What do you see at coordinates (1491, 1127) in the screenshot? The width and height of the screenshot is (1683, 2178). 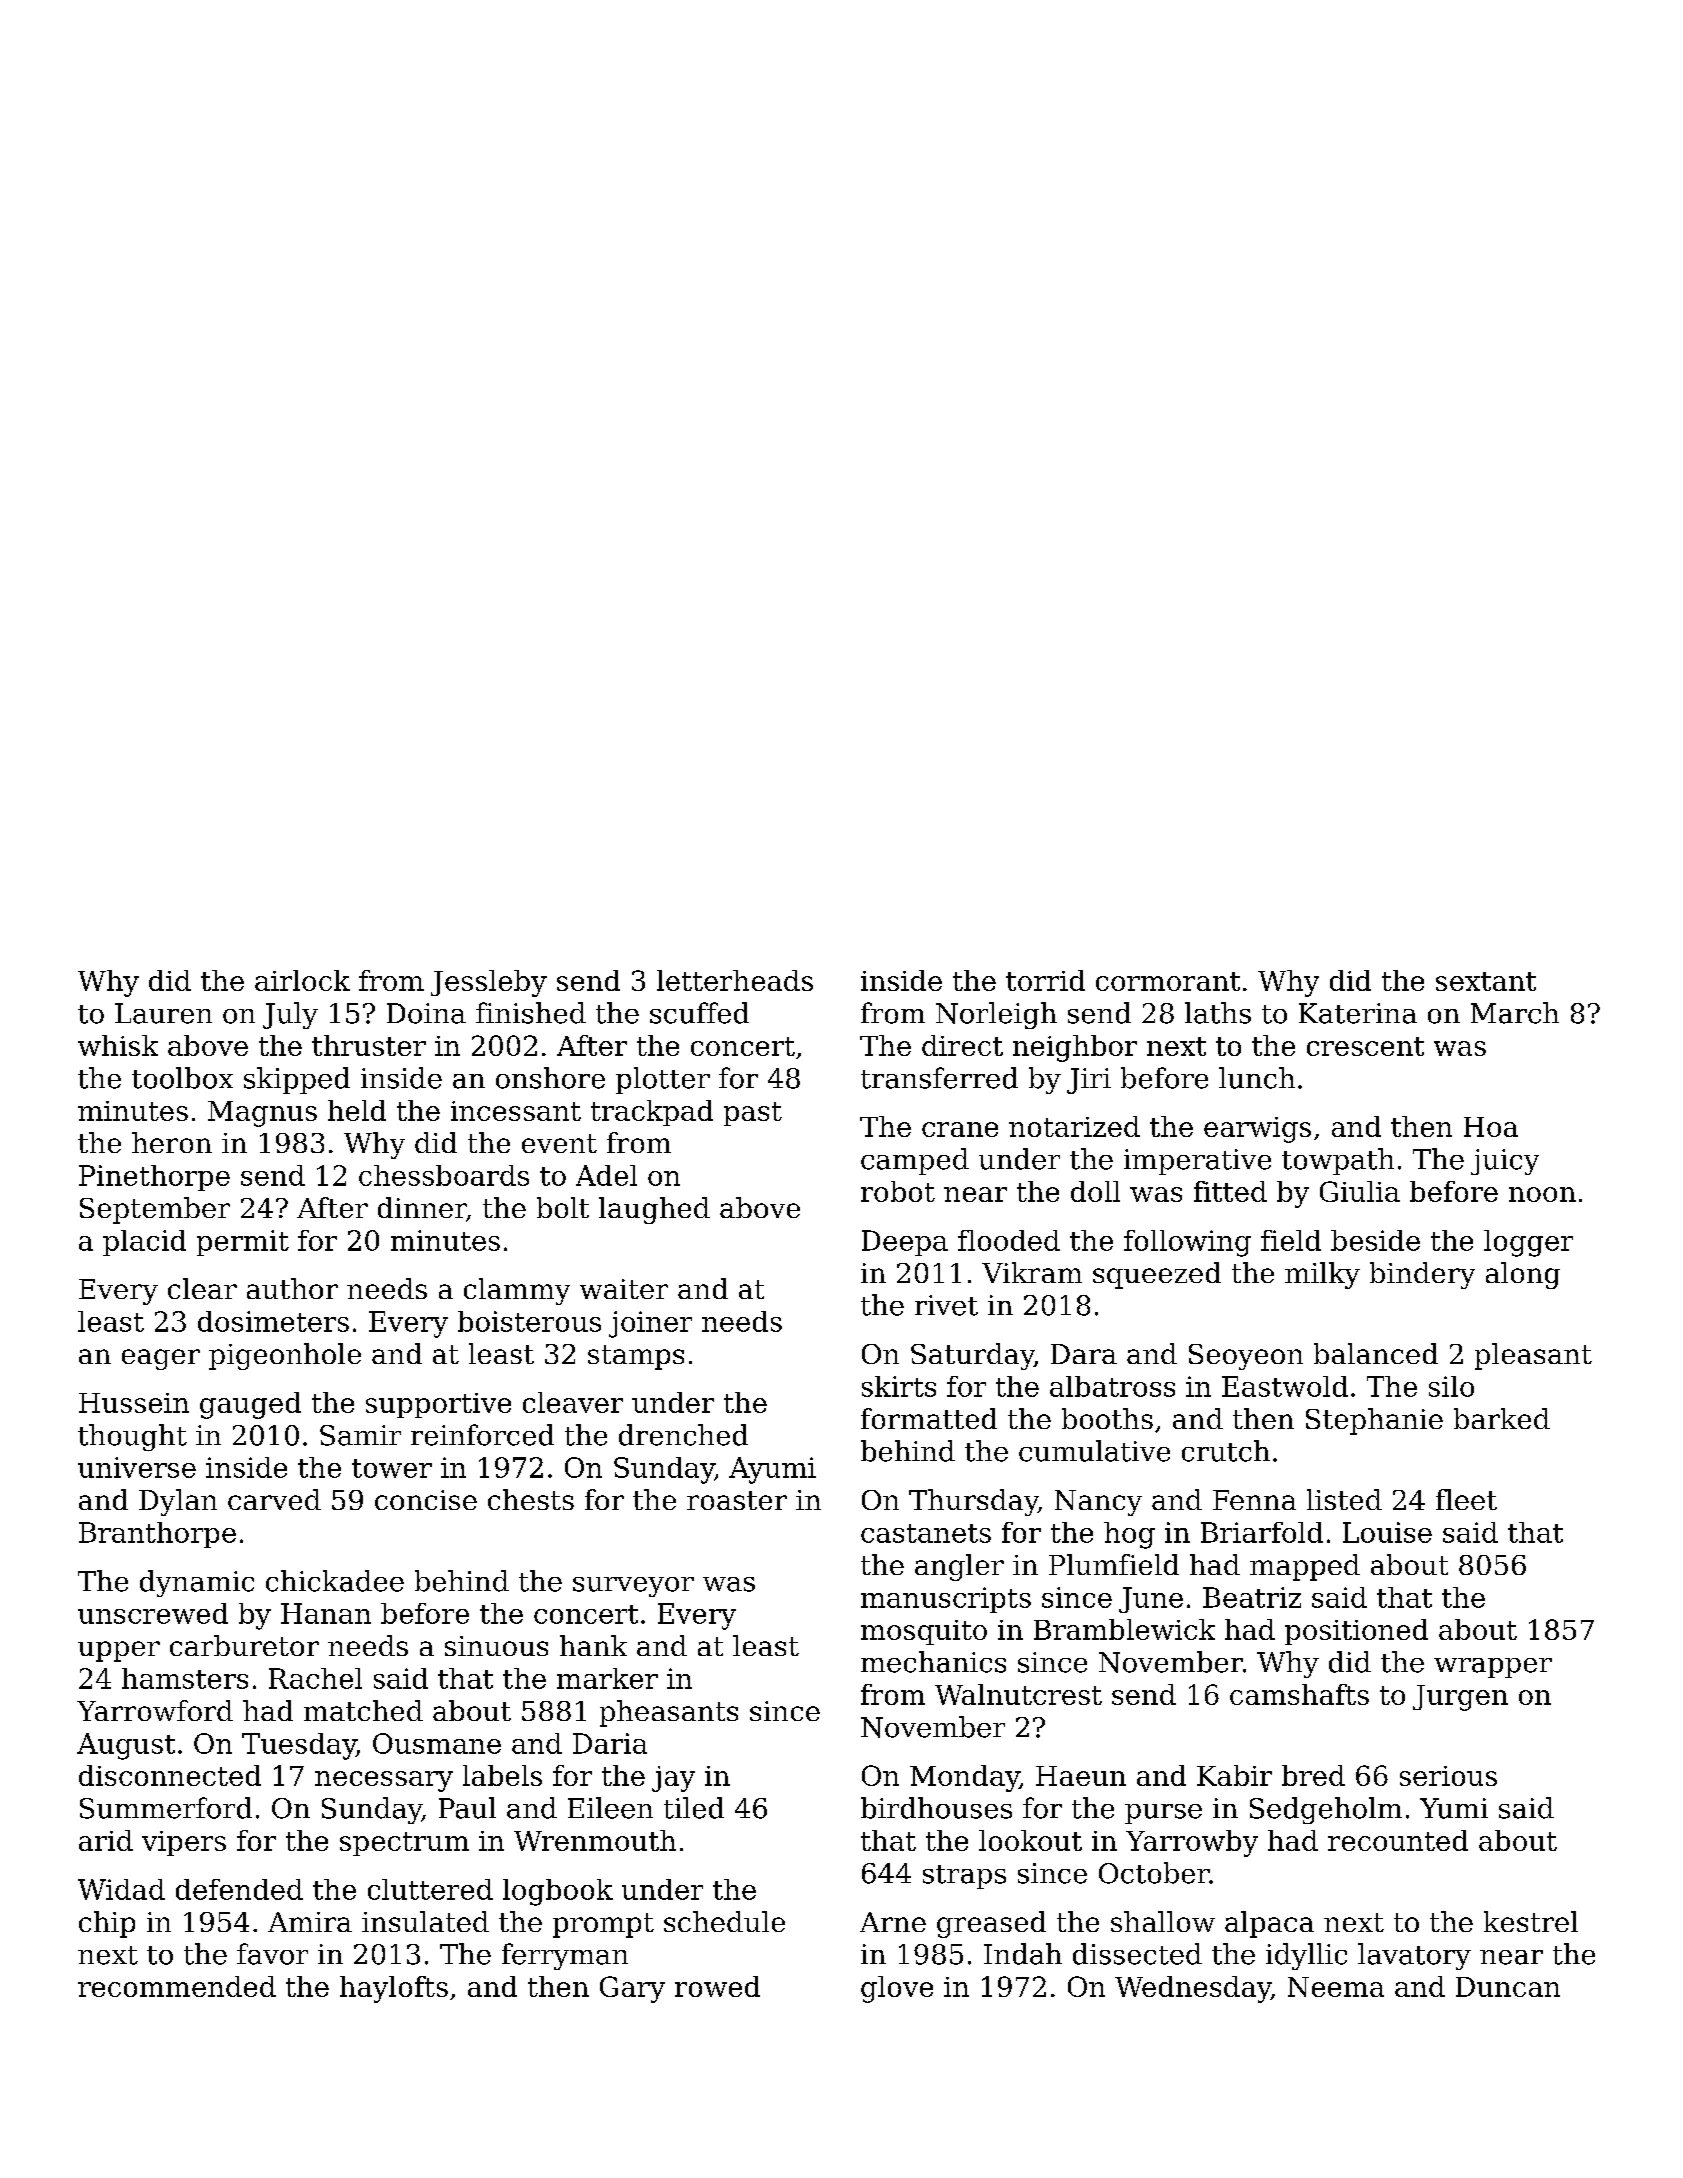 I see `Hoa` at bounding box center [1491, 1127].
